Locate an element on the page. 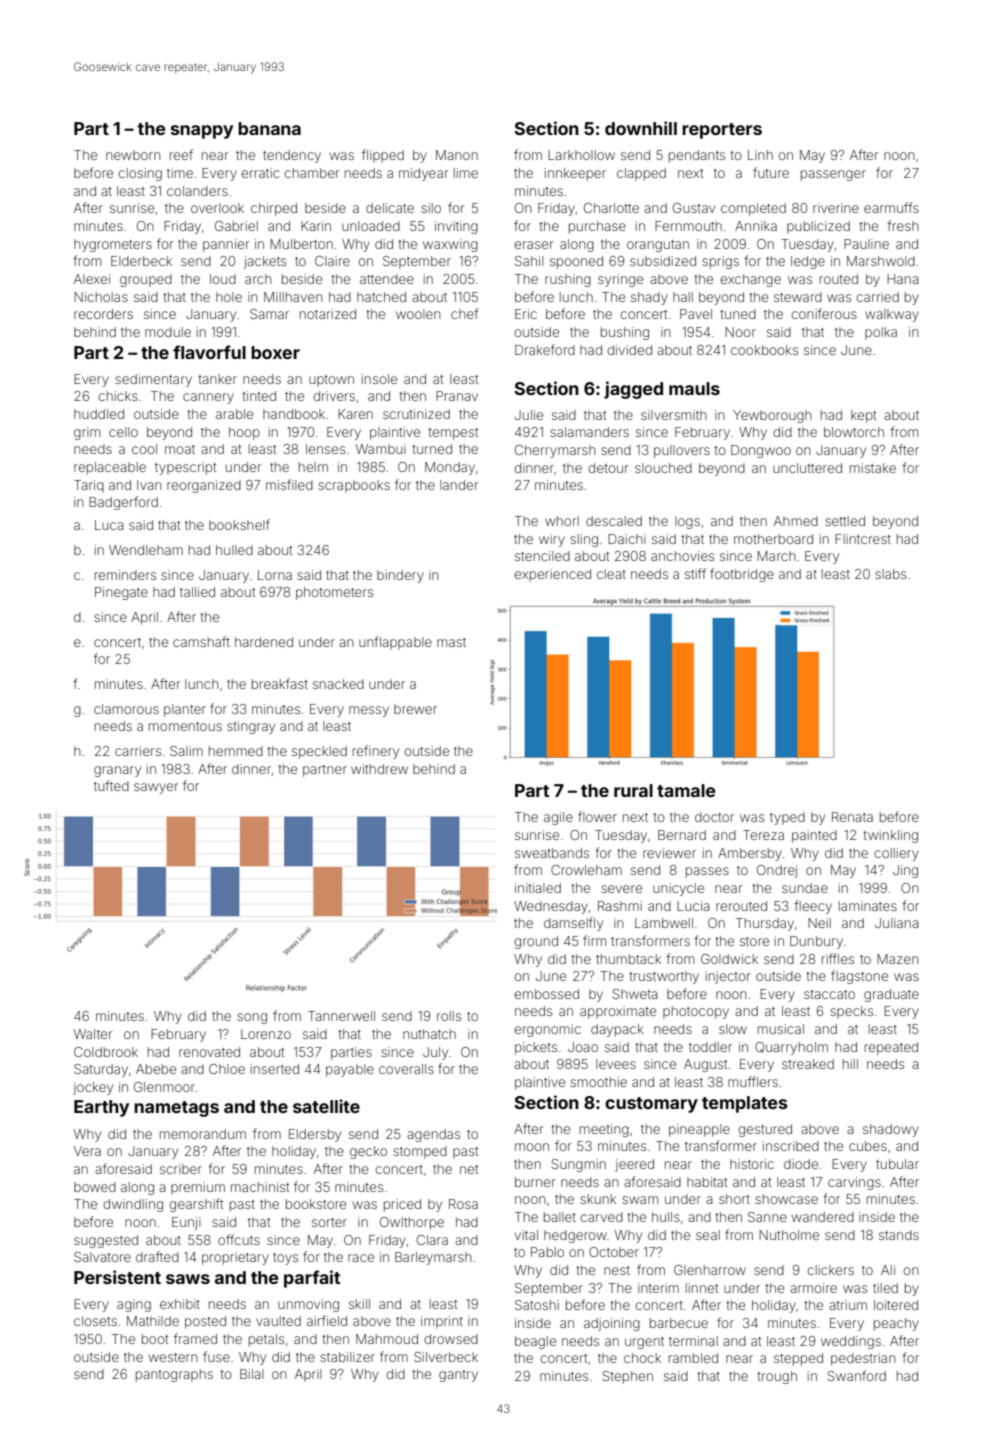 This document has height=1438, width=993. machinist is located at coordinates (260, 1187).
